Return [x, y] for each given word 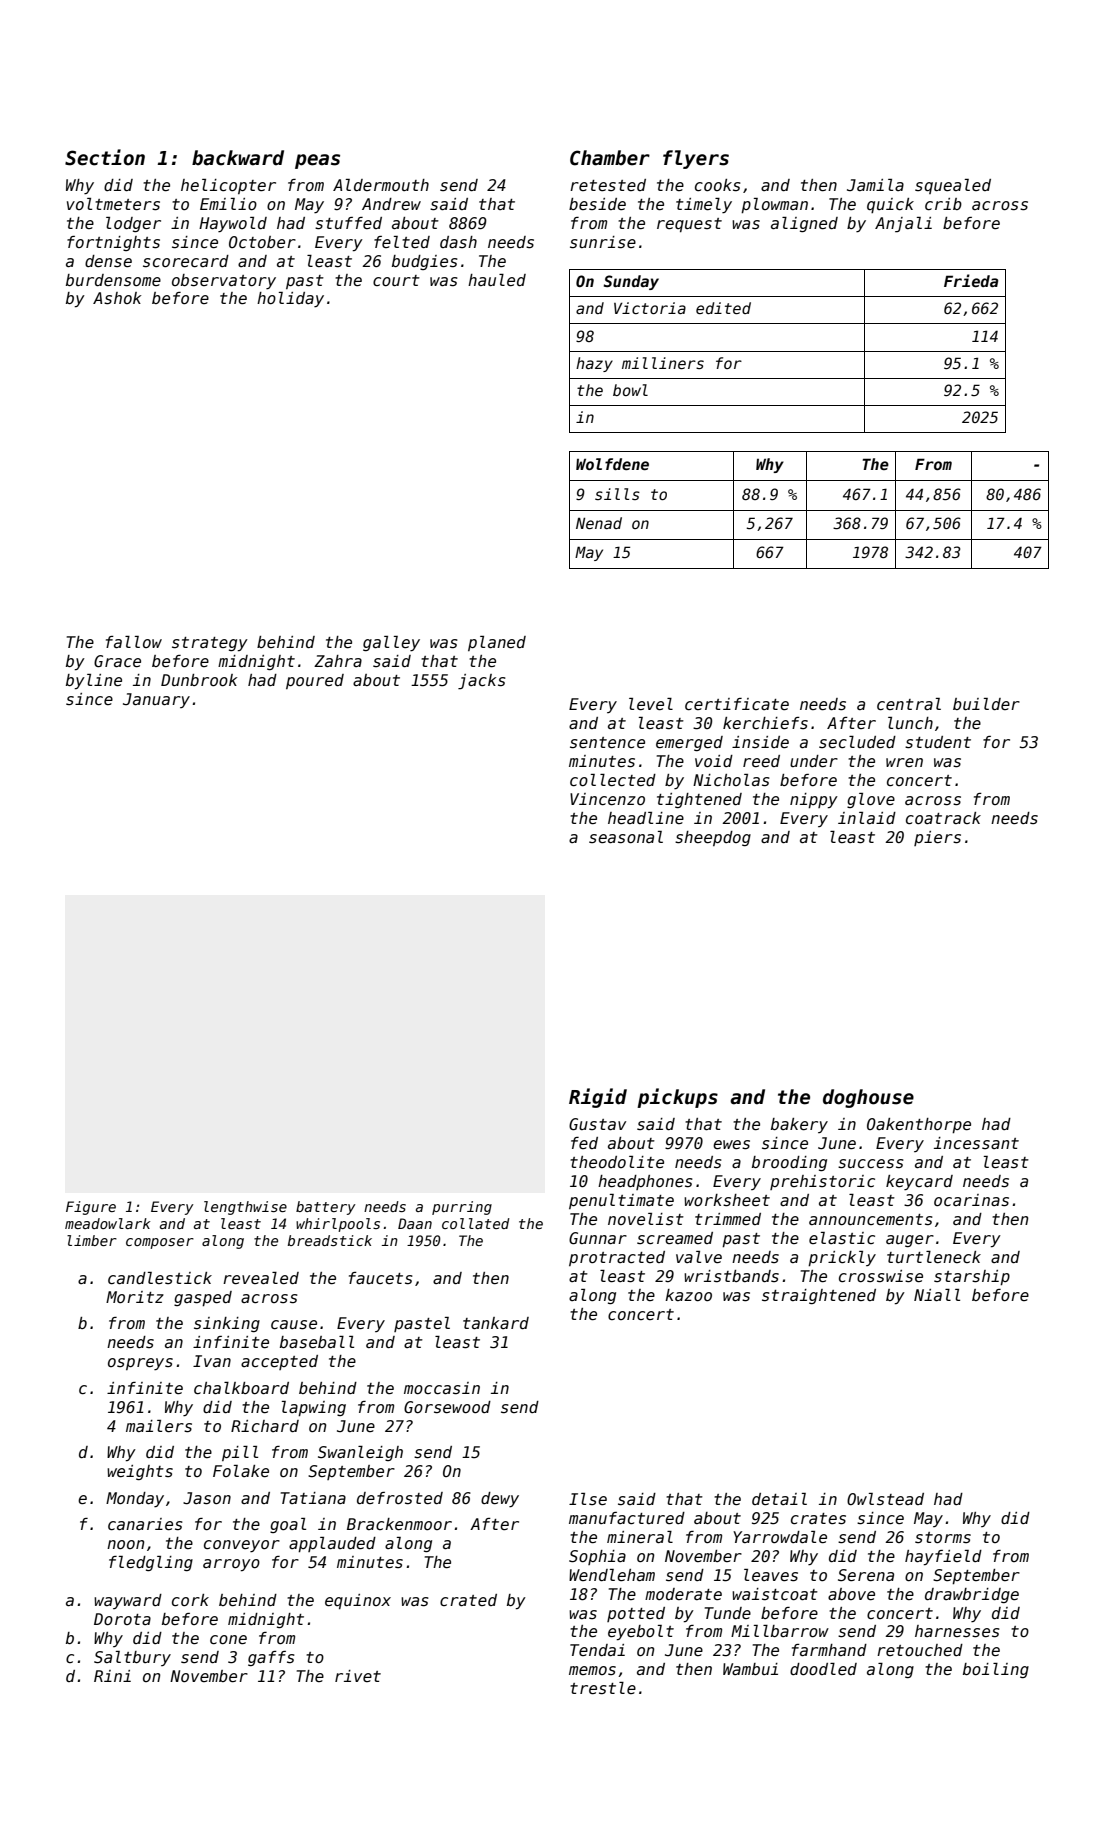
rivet [358, 1676]
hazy [594, 364]
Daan [415, 1223]
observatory [224, 281]
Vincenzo [607, 799]
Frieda [971, 280]
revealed [261, 1278]
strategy [210, 644]
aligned [804, 224]
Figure [91, 1208]
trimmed [728, 1219]
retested [608, 185]
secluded [857, 742]
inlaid [867, 818]
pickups [677, 1098]
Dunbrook [199, 680]
